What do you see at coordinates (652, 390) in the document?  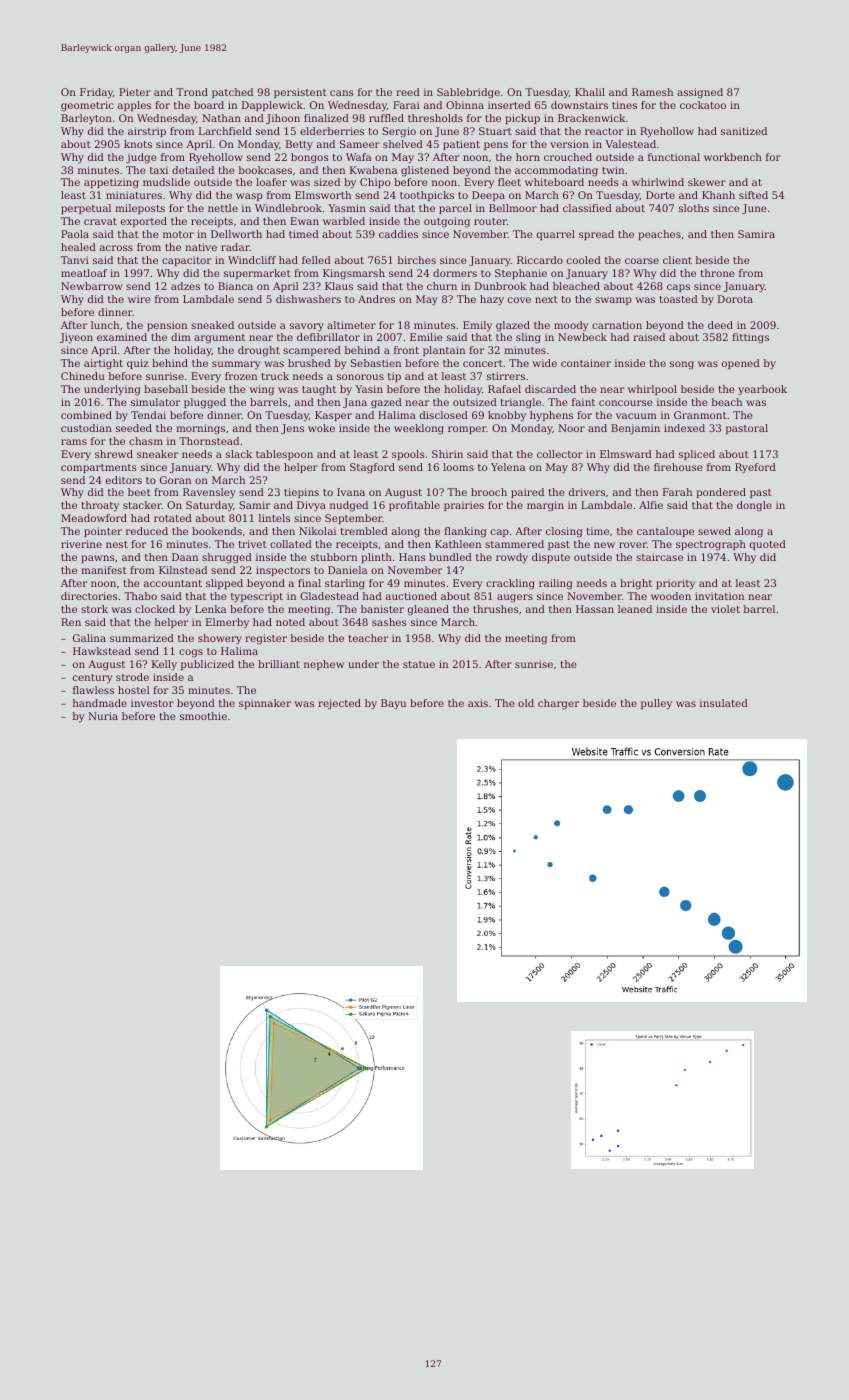 I see `whirlpool` at bounding box center [652, 390].
